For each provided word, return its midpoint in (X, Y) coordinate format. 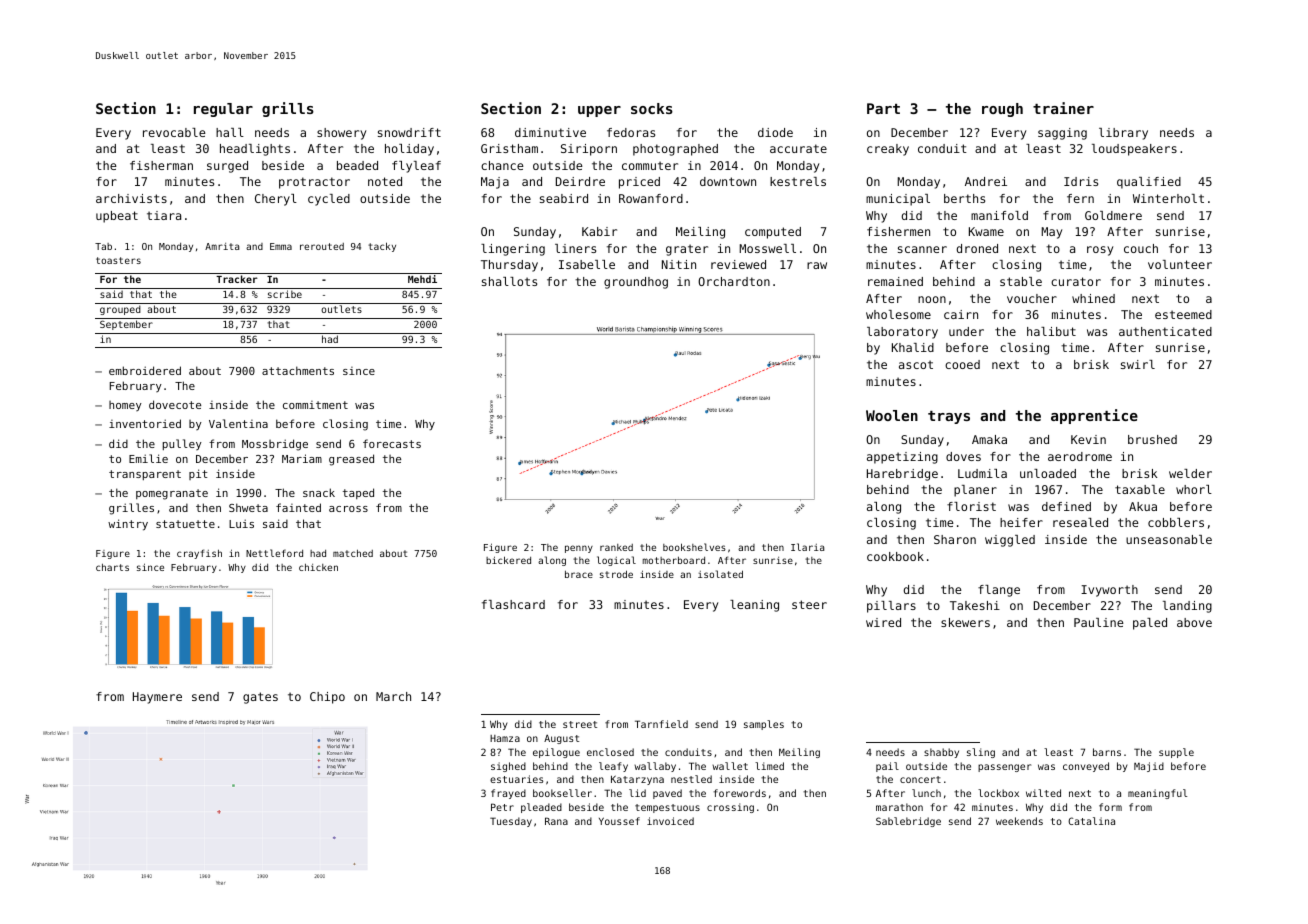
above (1194, 622)
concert (920, 779)
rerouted (322, 246)
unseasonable (1169, 539)
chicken (318, 567)
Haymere (157, 698)
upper (599, 111)
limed (769, 766)
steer (809, 604)
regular (223, 110)
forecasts (392, 443)
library (1123, 134)
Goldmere (1113, 215)
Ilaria (807, 547)
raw (817, 265)
